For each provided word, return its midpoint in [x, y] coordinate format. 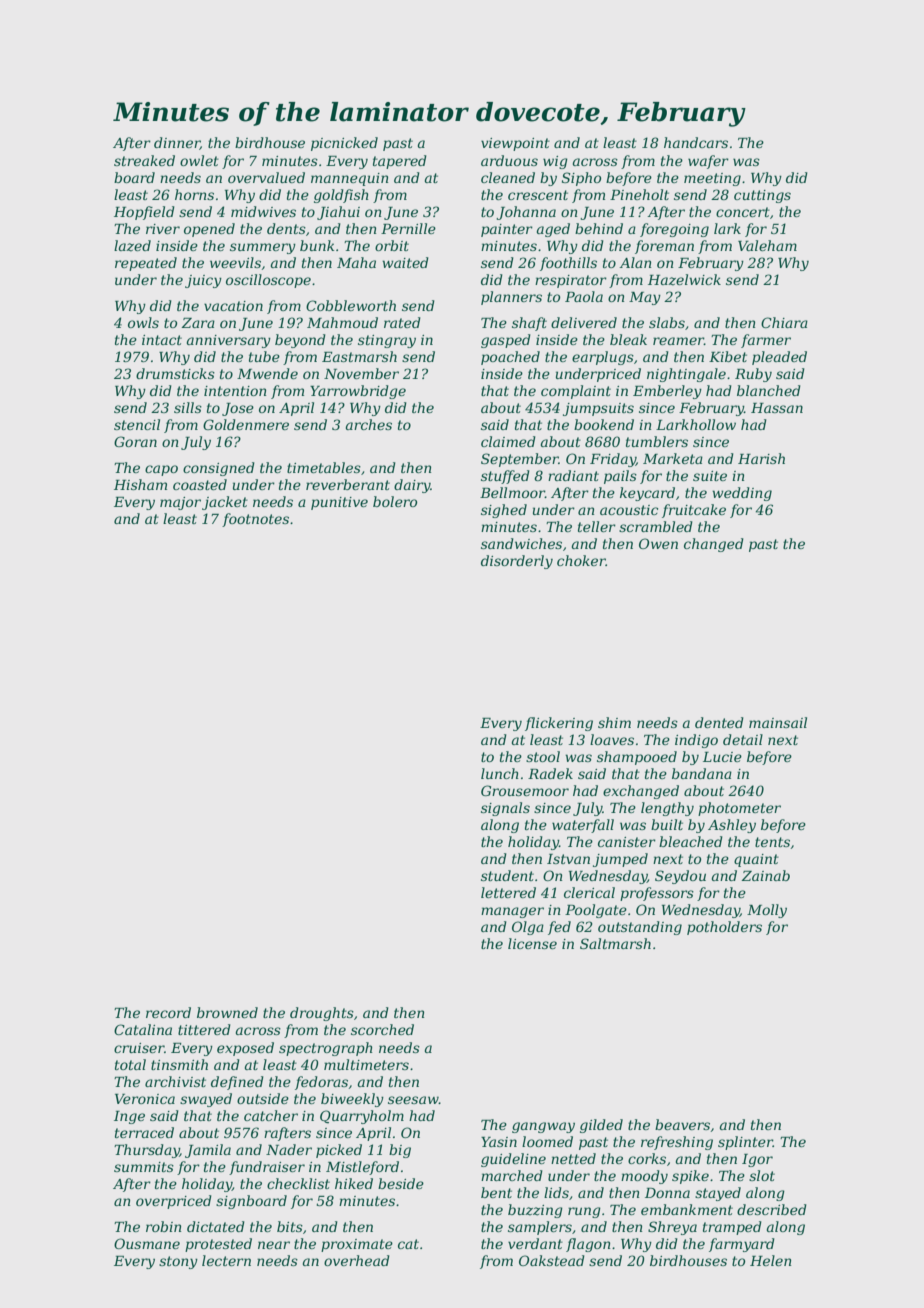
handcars [696, 142]
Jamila [208, 1151]
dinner [177, 143]
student [507, 875]
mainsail [778, 722]
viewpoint [515, 144]
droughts [322, 1014]
